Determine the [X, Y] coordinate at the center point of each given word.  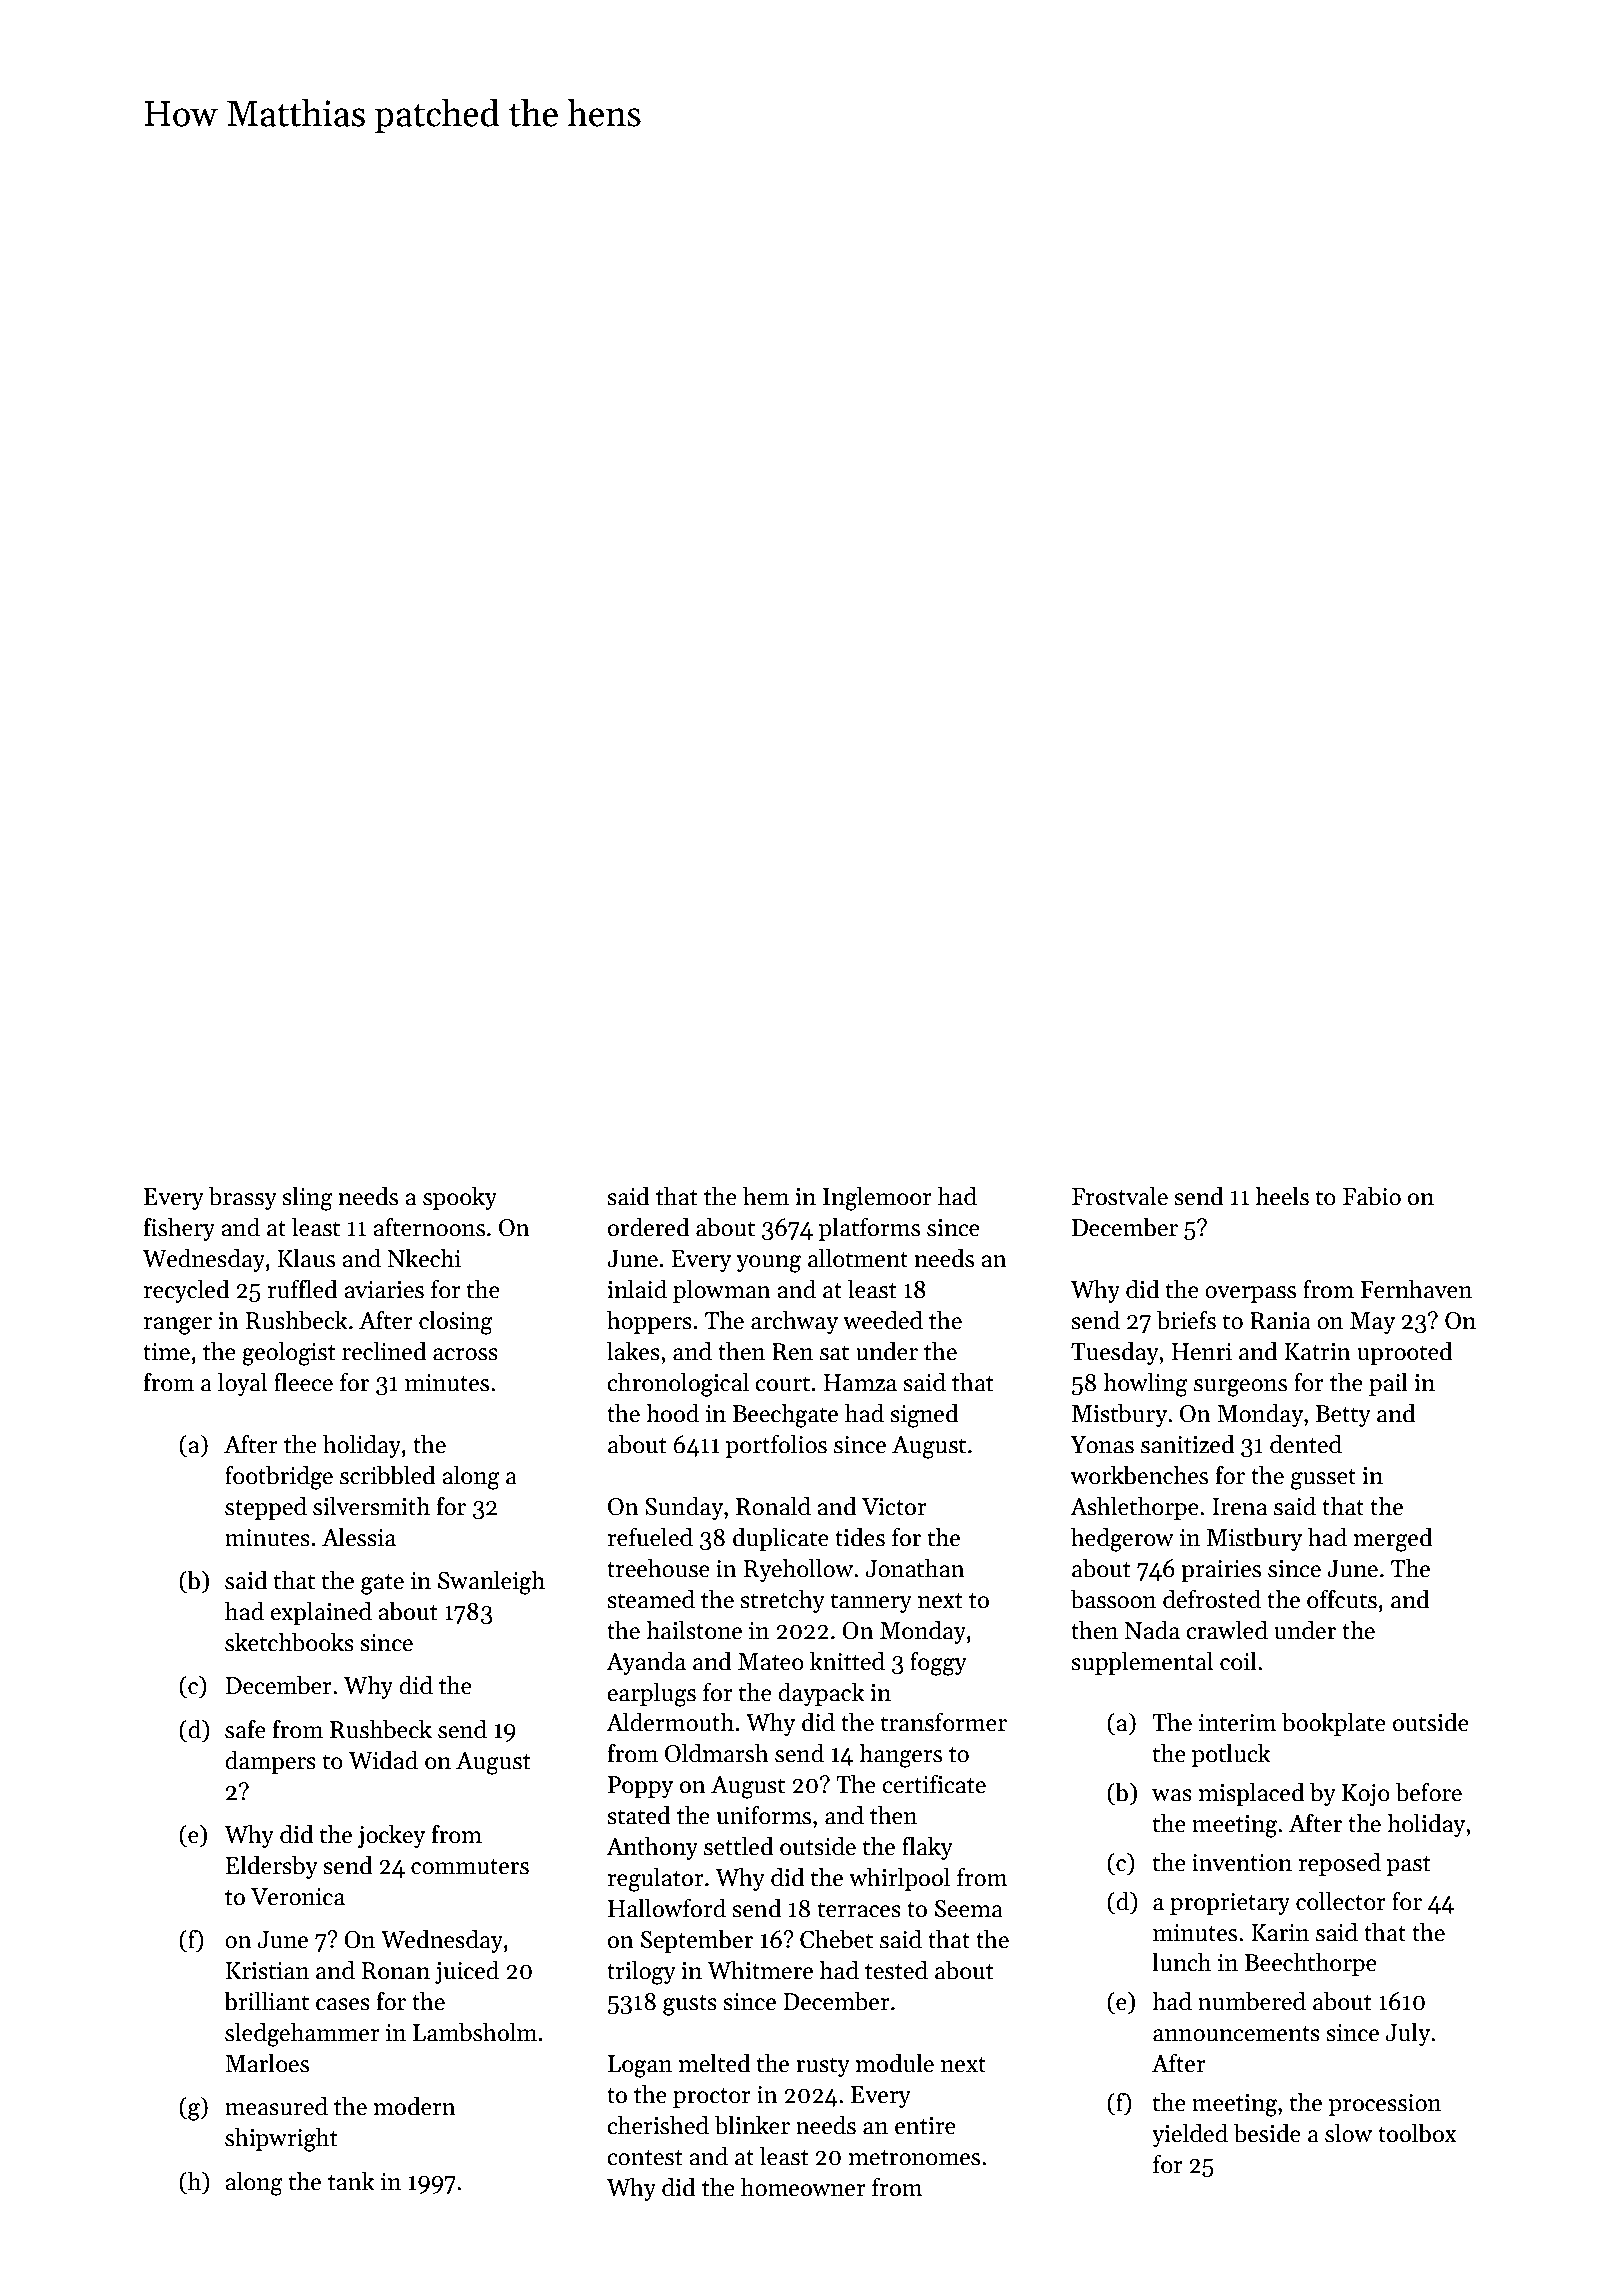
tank [351, 2181]
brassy [242, 1198]
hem [766, 1196]
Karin [1280, 1933]
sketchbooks [289, 1642]
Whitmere [760, 1970]
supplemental [1142, 1663]
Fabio [1372, 1196]
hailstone [694, 1630]
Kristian [267, 1971]
